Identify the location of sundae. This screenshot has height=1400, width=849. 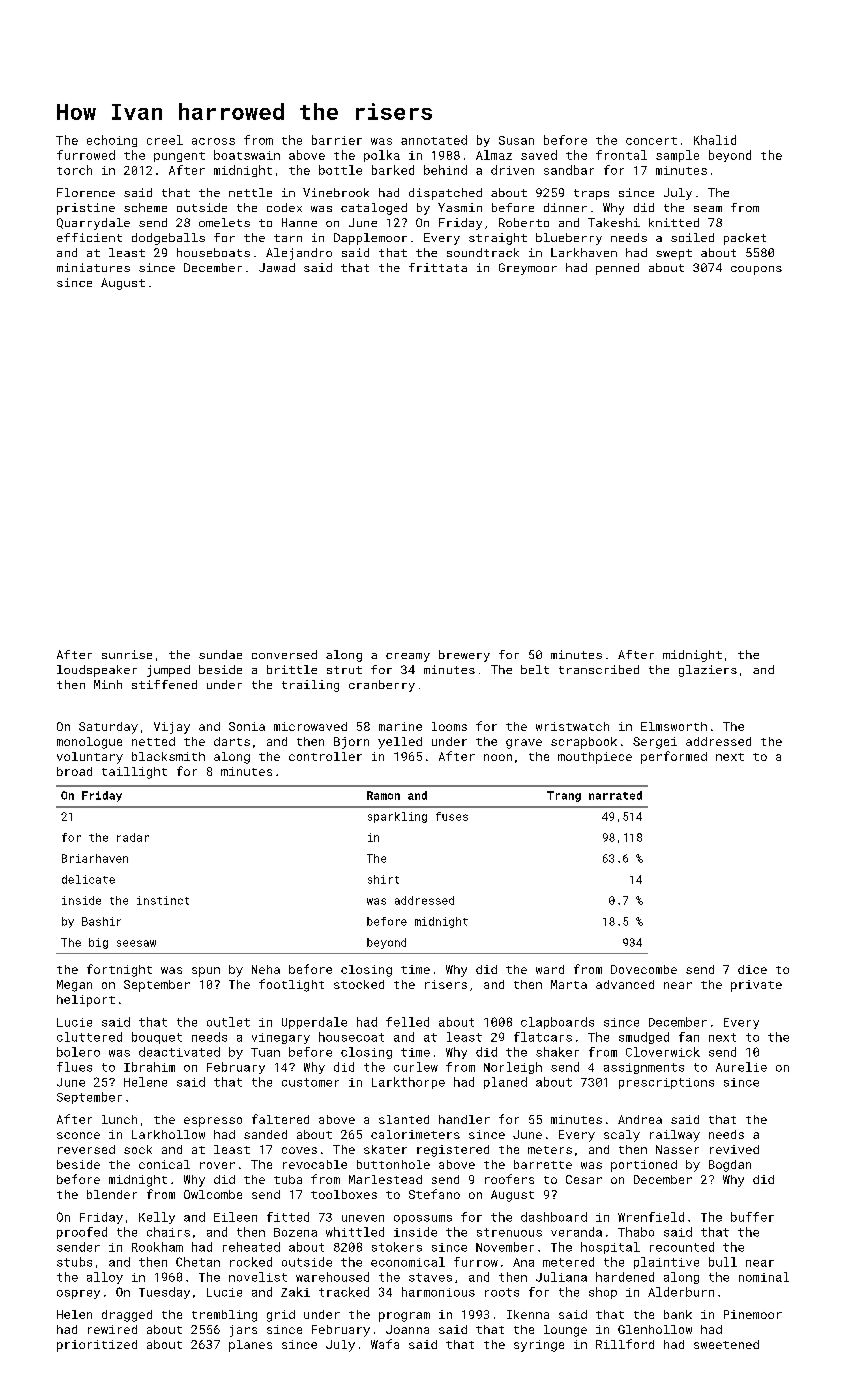
(220, 654).
